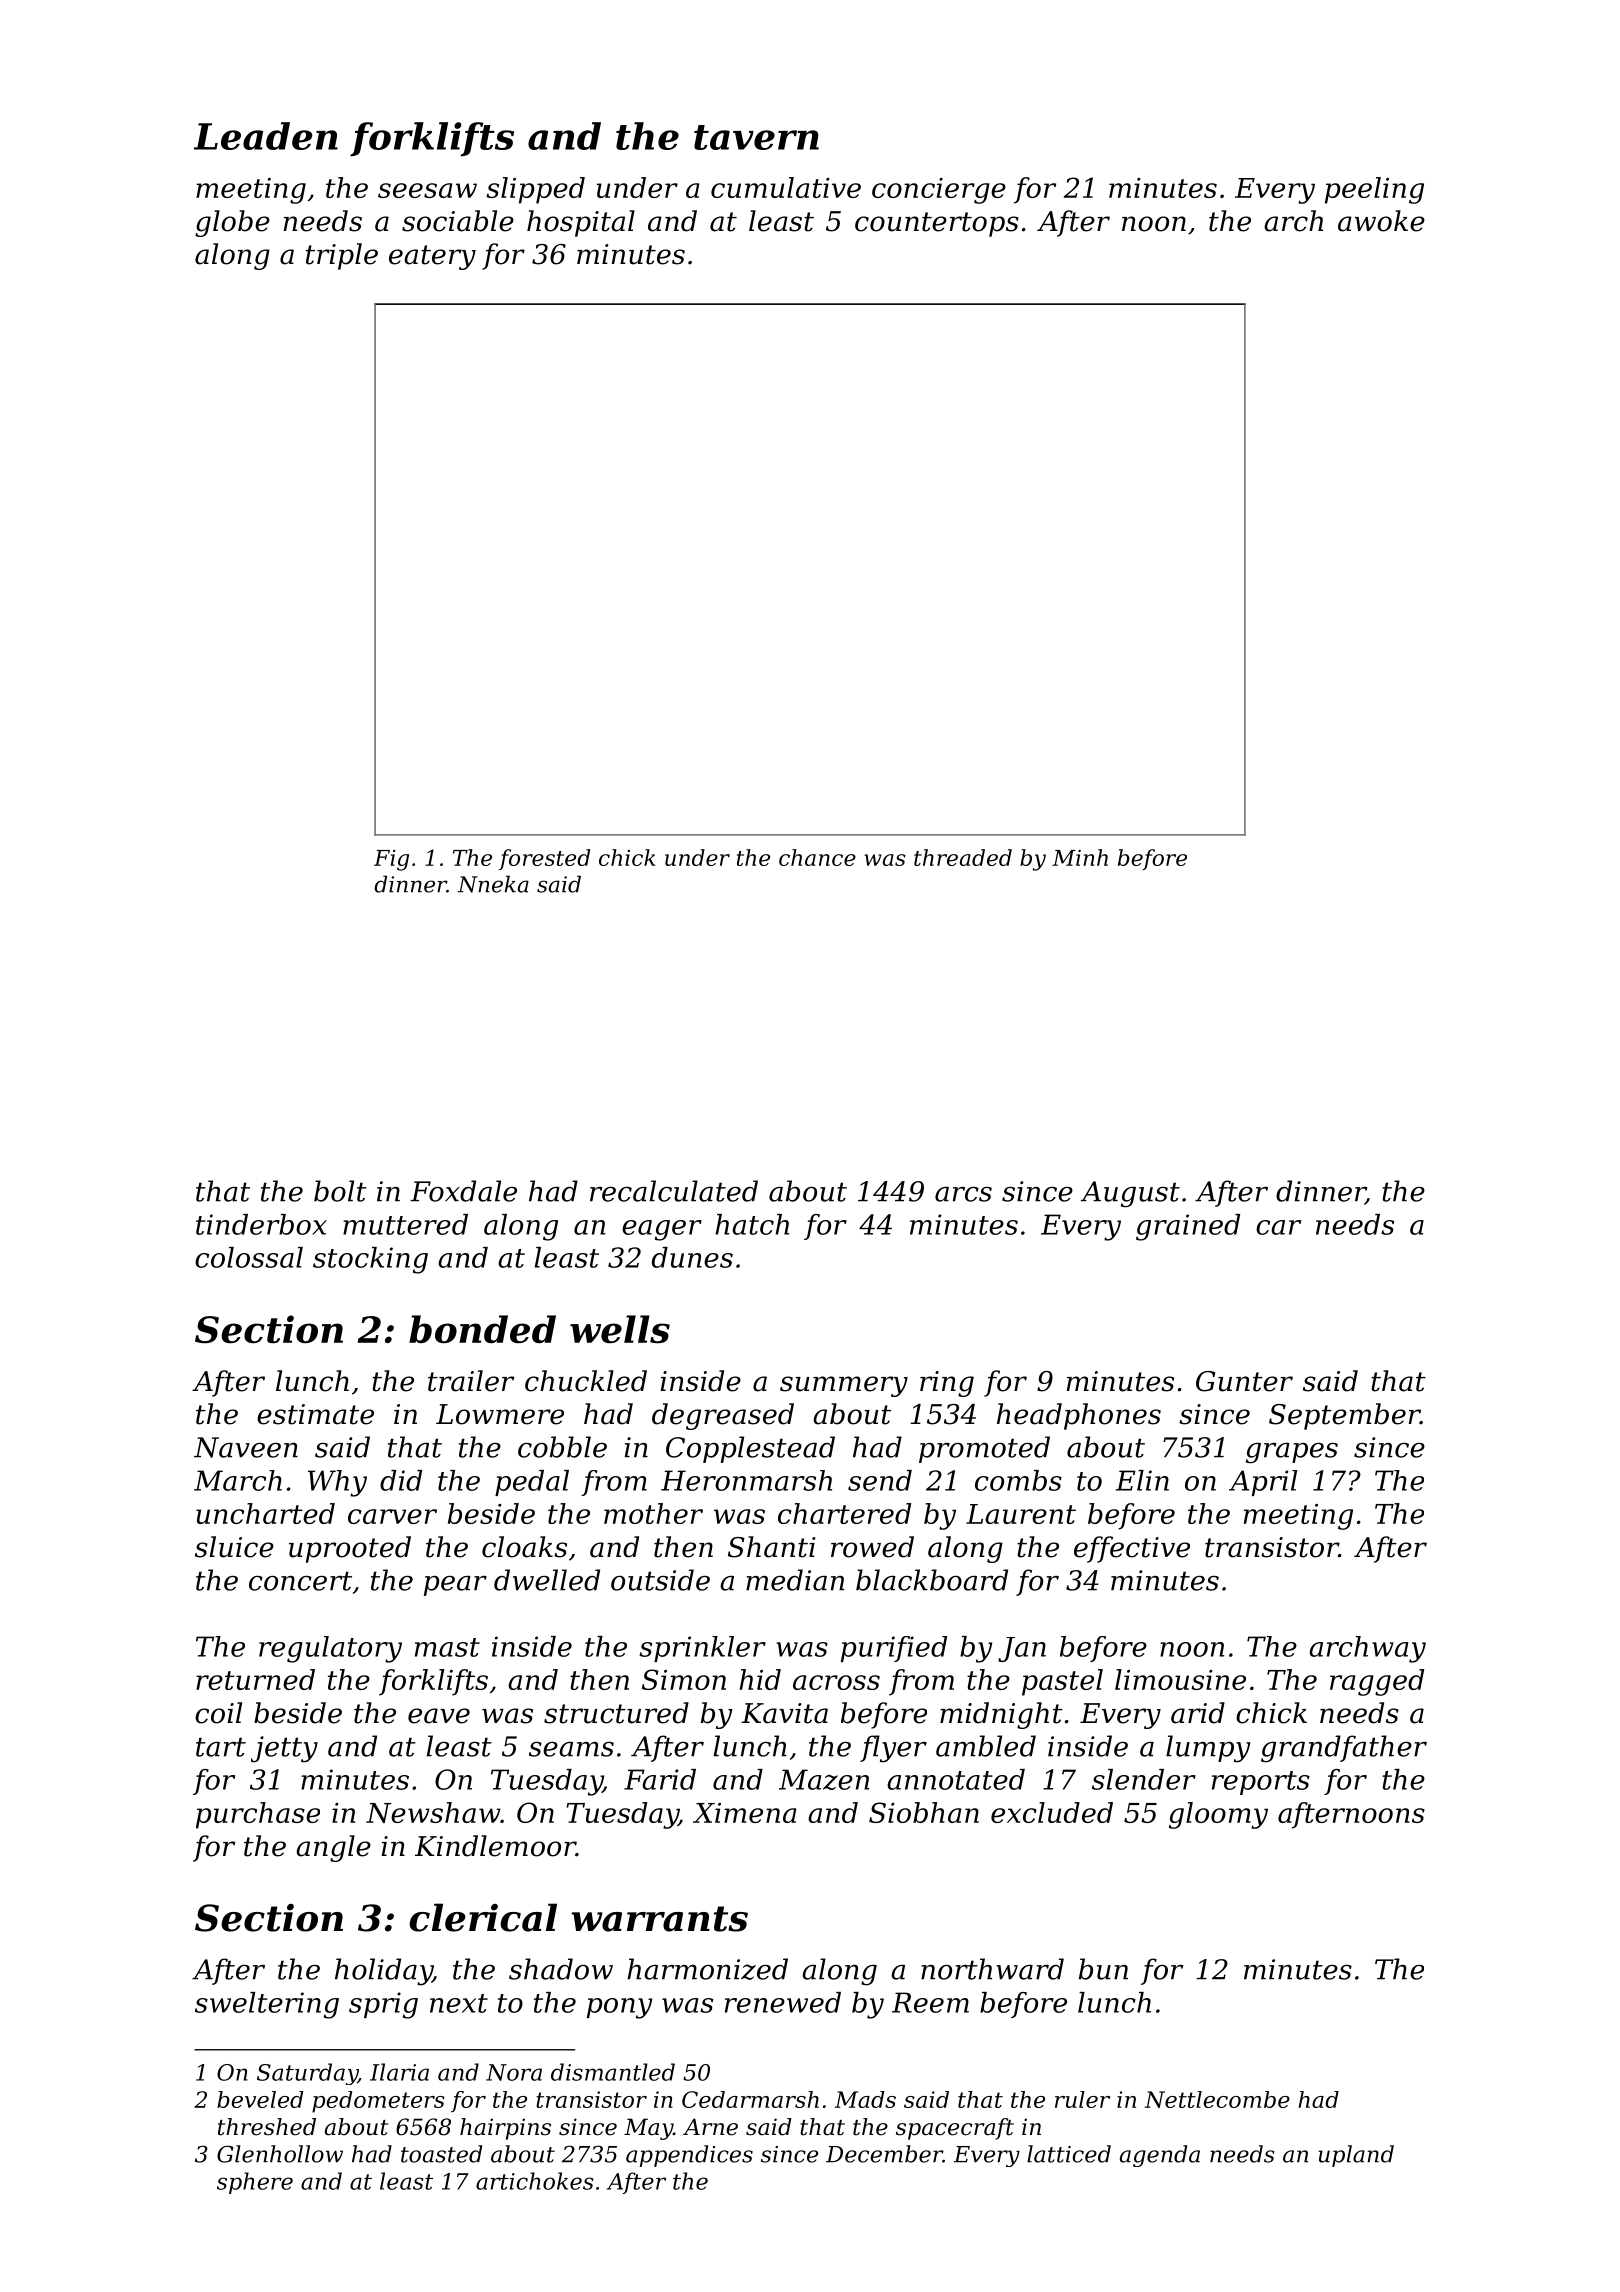 The height and width of the screenshot is (2292, 1620). What do you see at coordinates (963, 857) in the screenshot?
I see `threaded` at bounding box center [963, 857].
